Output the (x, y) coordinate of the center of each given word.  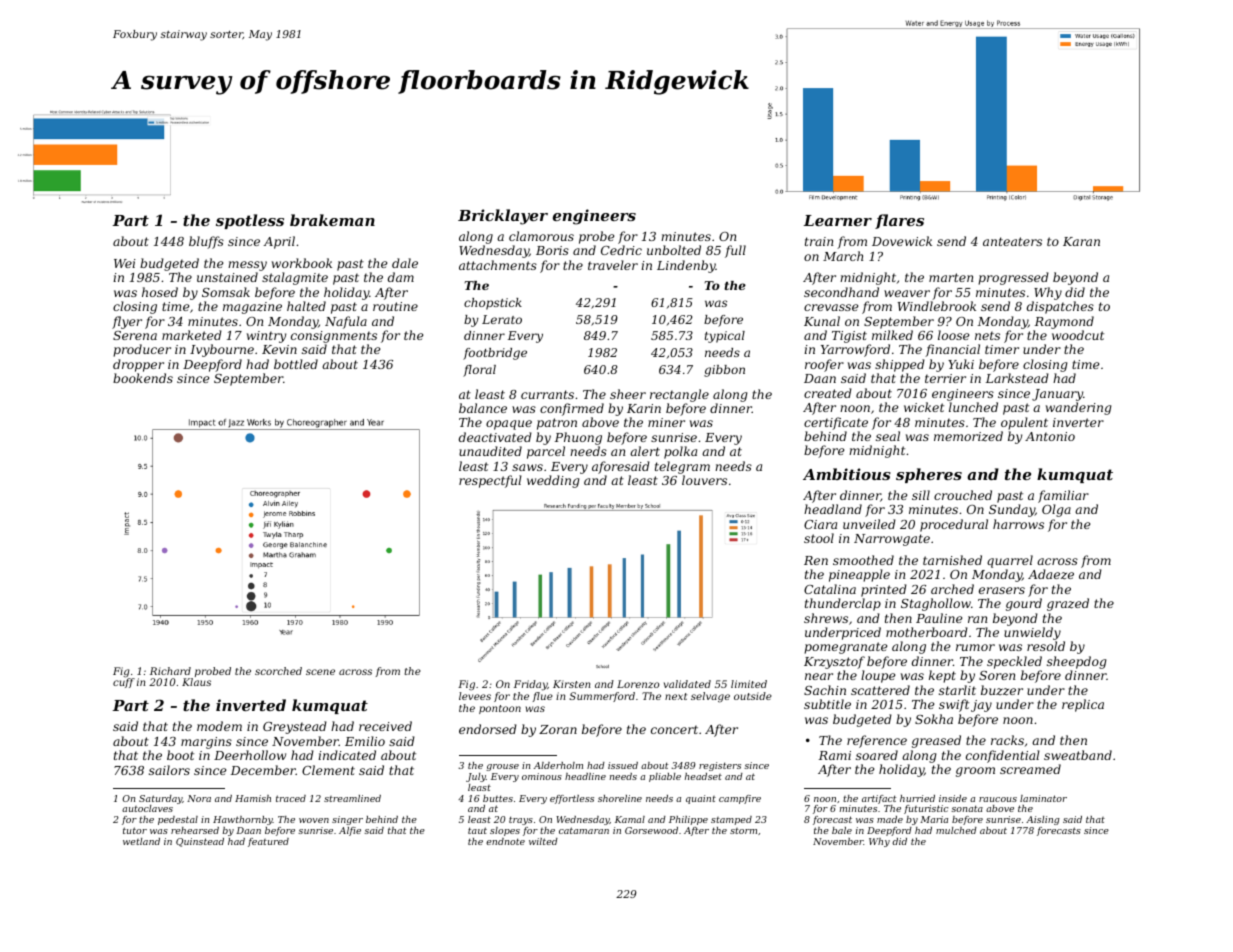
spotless (250, 221)
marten (951, 277)
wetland (141, 841)
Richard (170, 671)
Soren (997, 675)
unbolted (674, 250)
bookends (143, 378)
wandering (1078, 408)
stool (819, 538)
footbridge (495, 354)
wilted (543, 841)
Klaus (196, 682)
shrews (826, 618)
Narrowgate (892, 540)
